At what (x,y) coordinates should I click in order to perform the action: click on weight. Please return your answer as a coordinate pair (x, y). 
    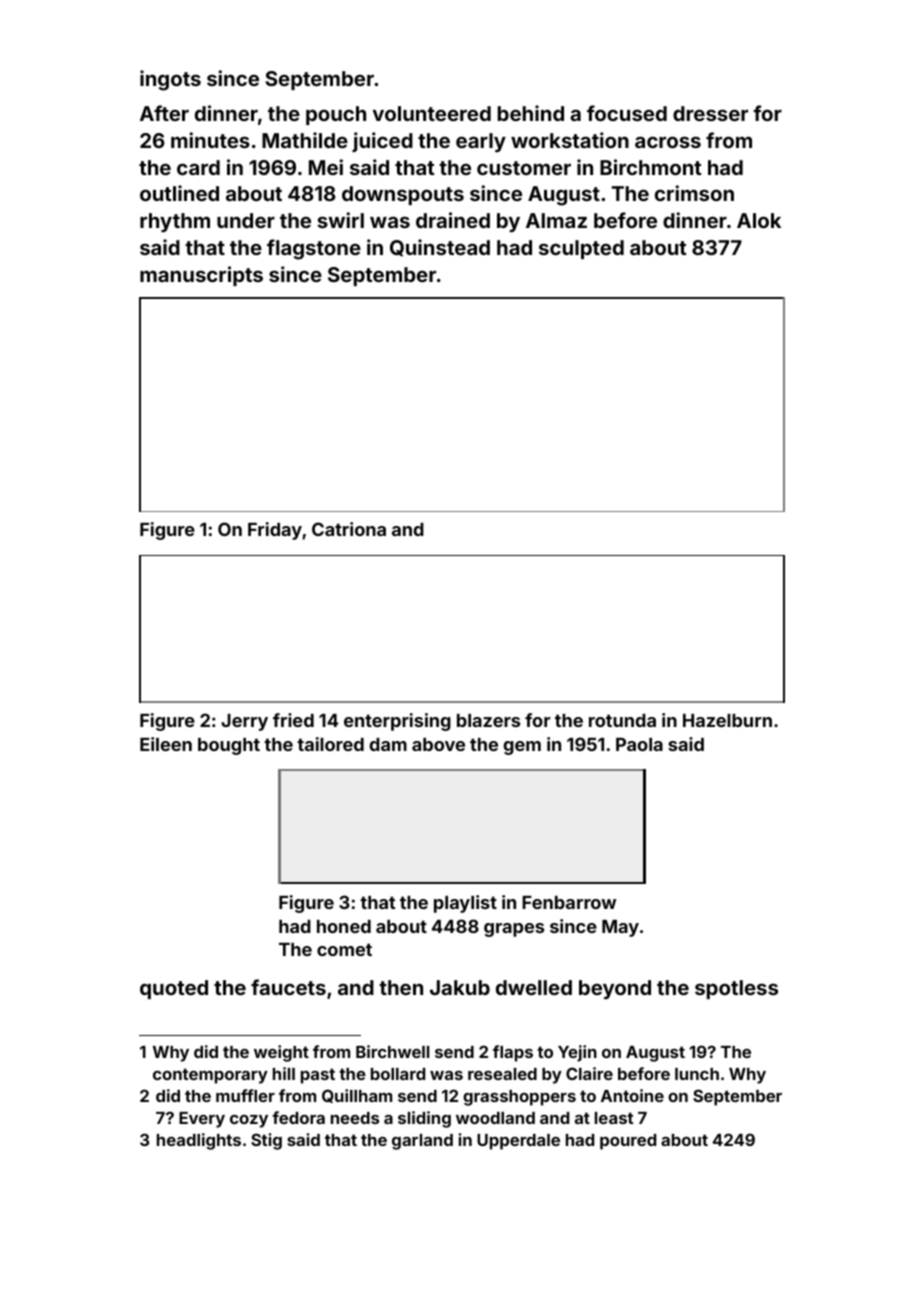
    Looking at the image, I should click on (281, 1053).
